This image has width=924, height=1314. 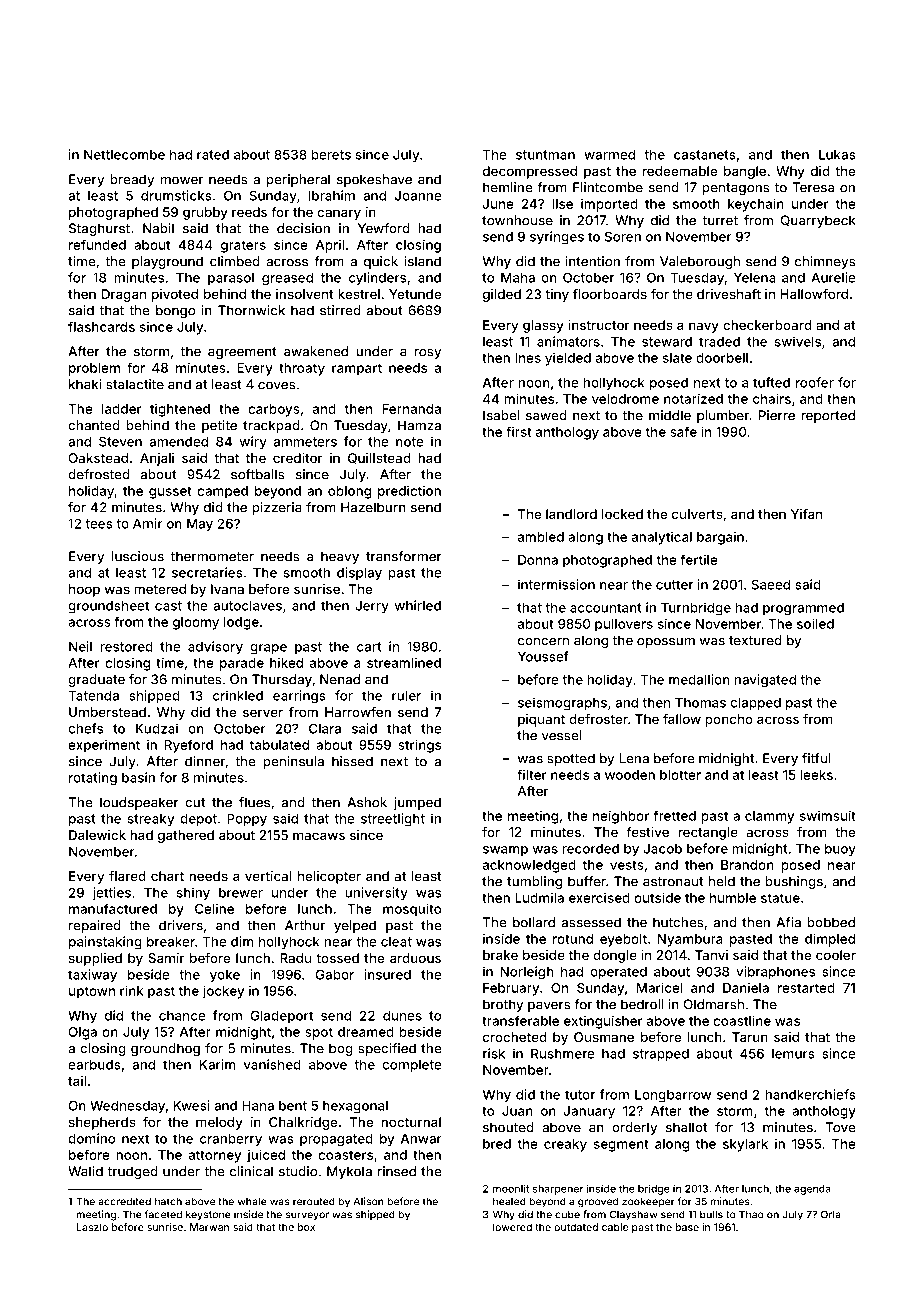 I want to click on dinner, so click(x=205, y=761).
